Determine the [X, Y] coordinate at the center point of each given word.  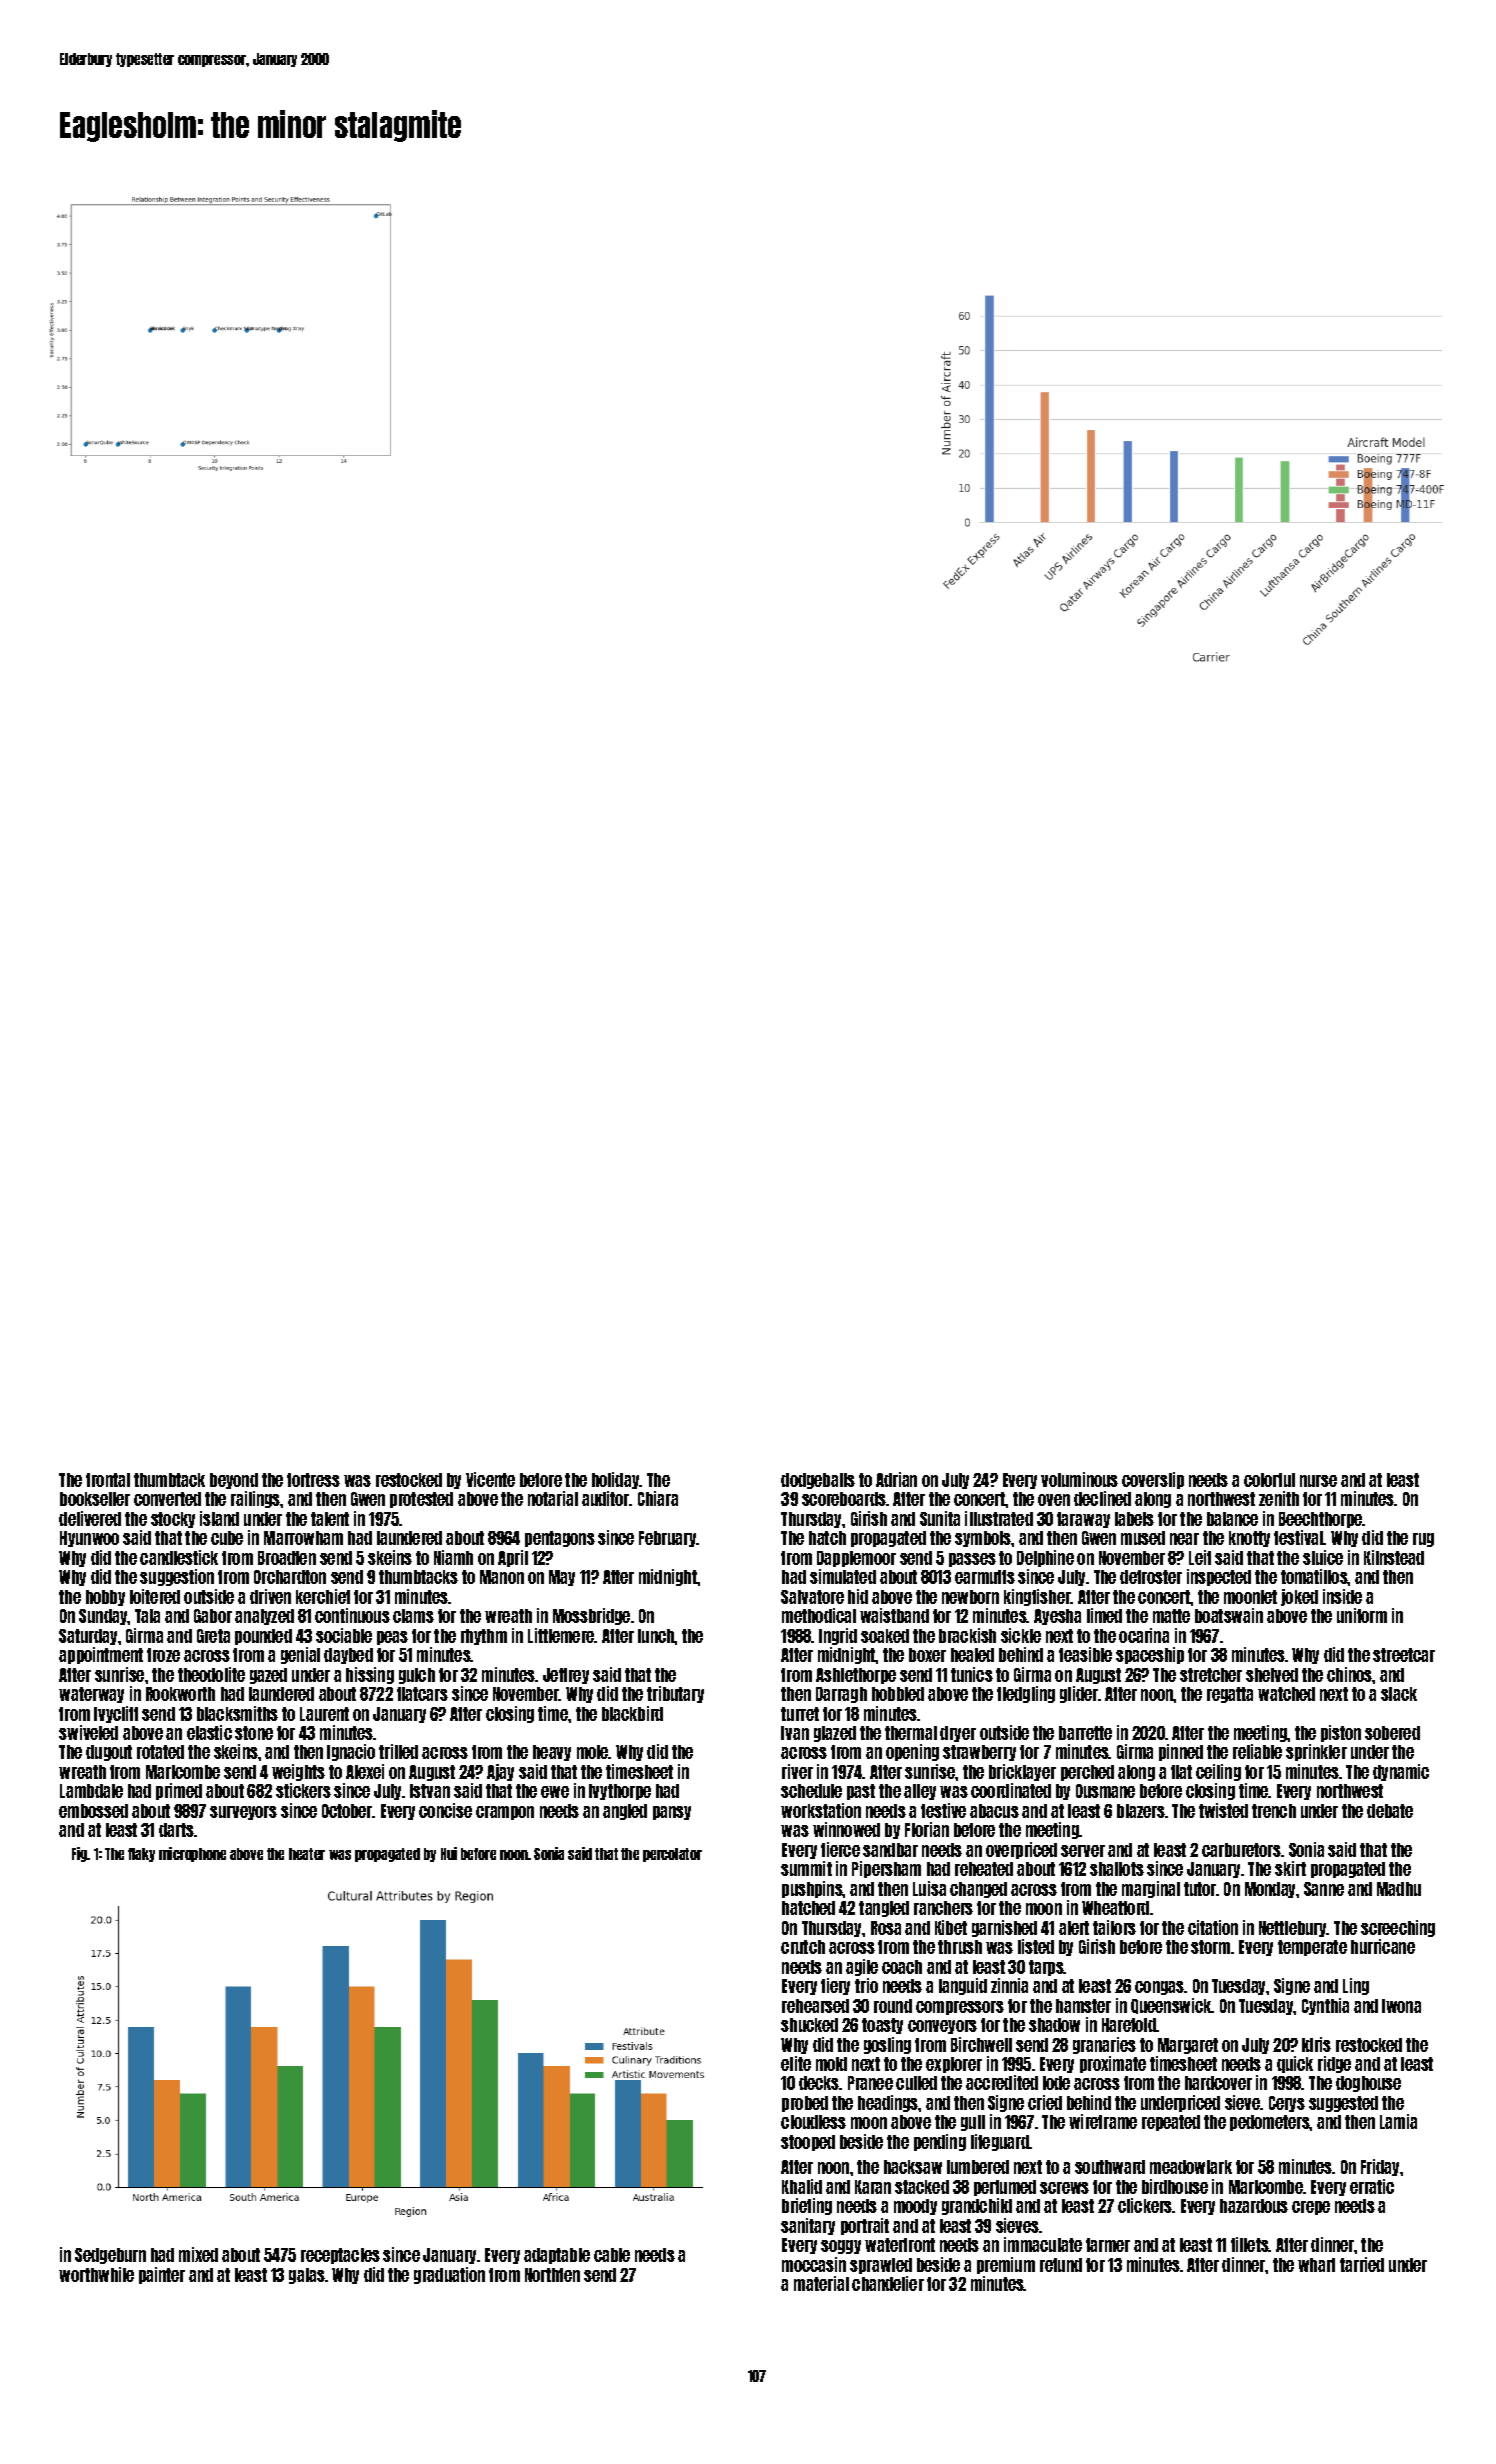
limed [1104, 1615]
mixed [198, 2254]
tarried [1362, 2264]
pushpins [812, 1889]
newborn [970, 1597]
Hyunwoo [89, 1539]
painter [162, 2275]
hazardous [1254, 2206]
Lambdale [91, 1791]
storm [1210, 1947]
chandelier [888, 2283]
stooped [808, 2143]
